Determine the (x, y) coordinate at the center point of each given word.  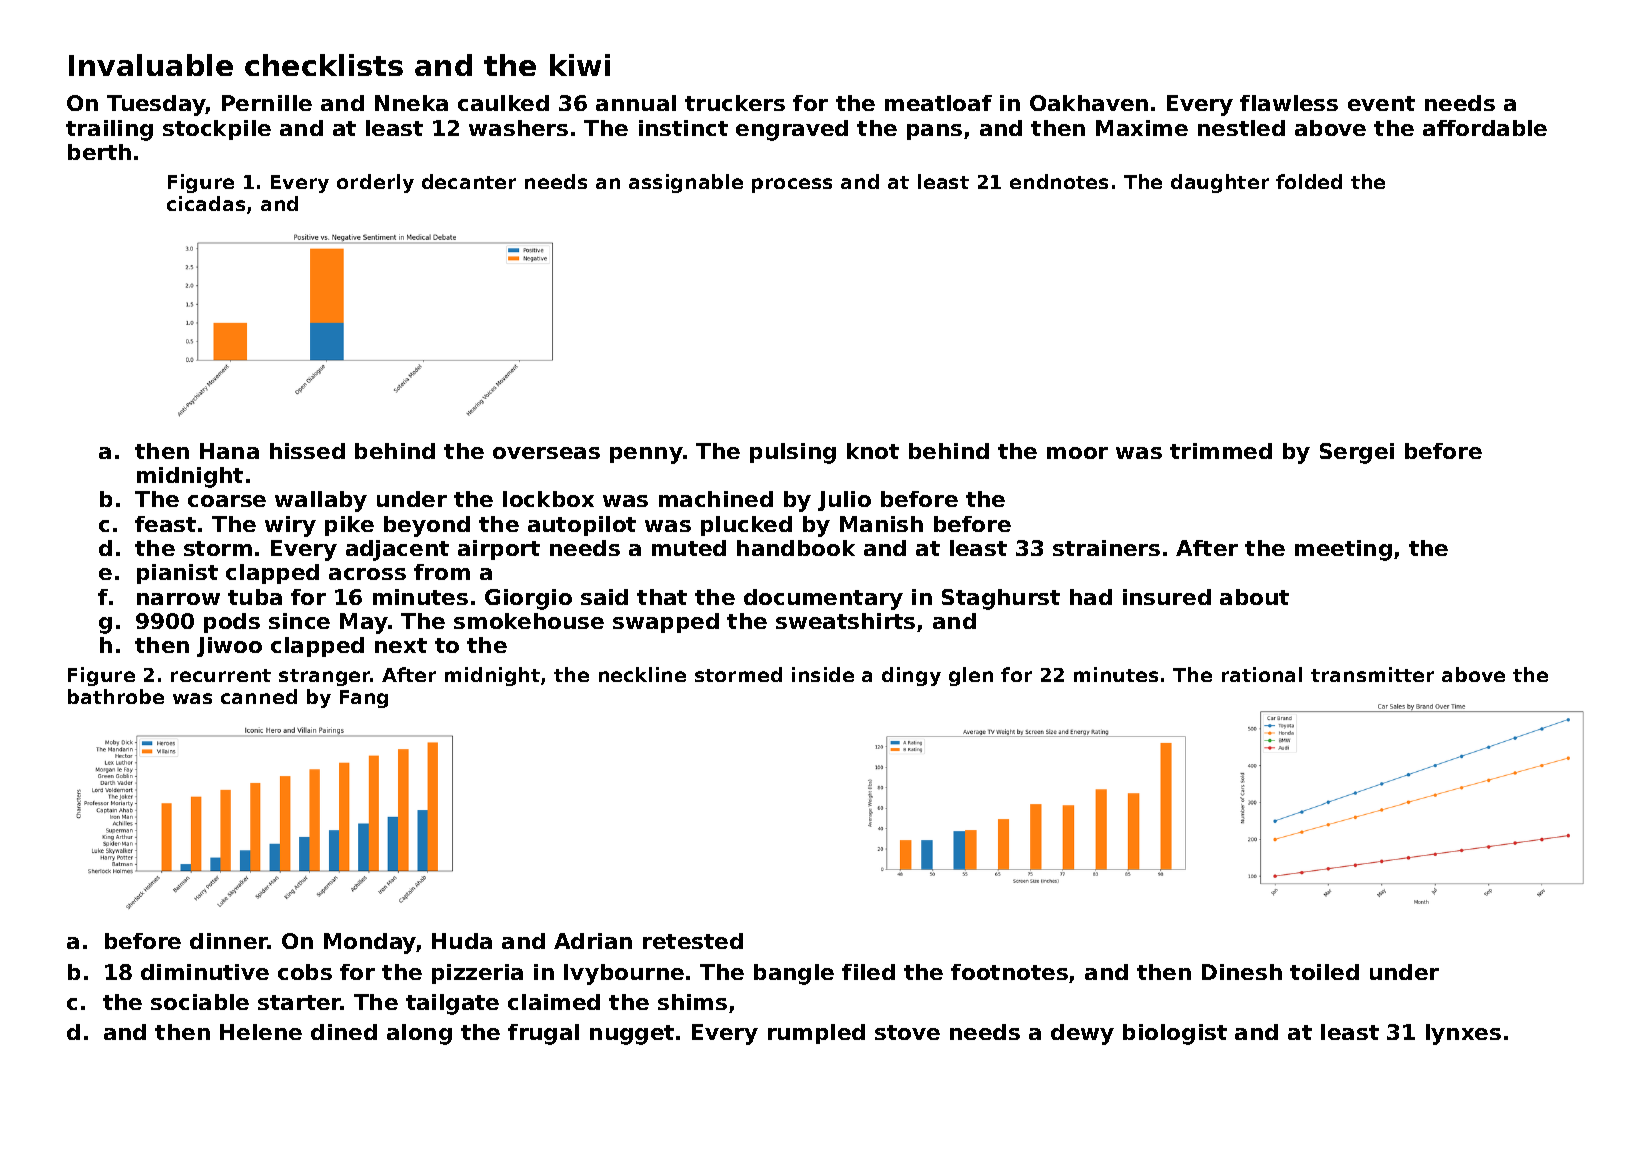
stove (907, 1032)
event (1381, 103)
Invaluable (151, 65)
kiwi (580, 65)
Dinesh (1242, 972)
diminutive (205, 972)
